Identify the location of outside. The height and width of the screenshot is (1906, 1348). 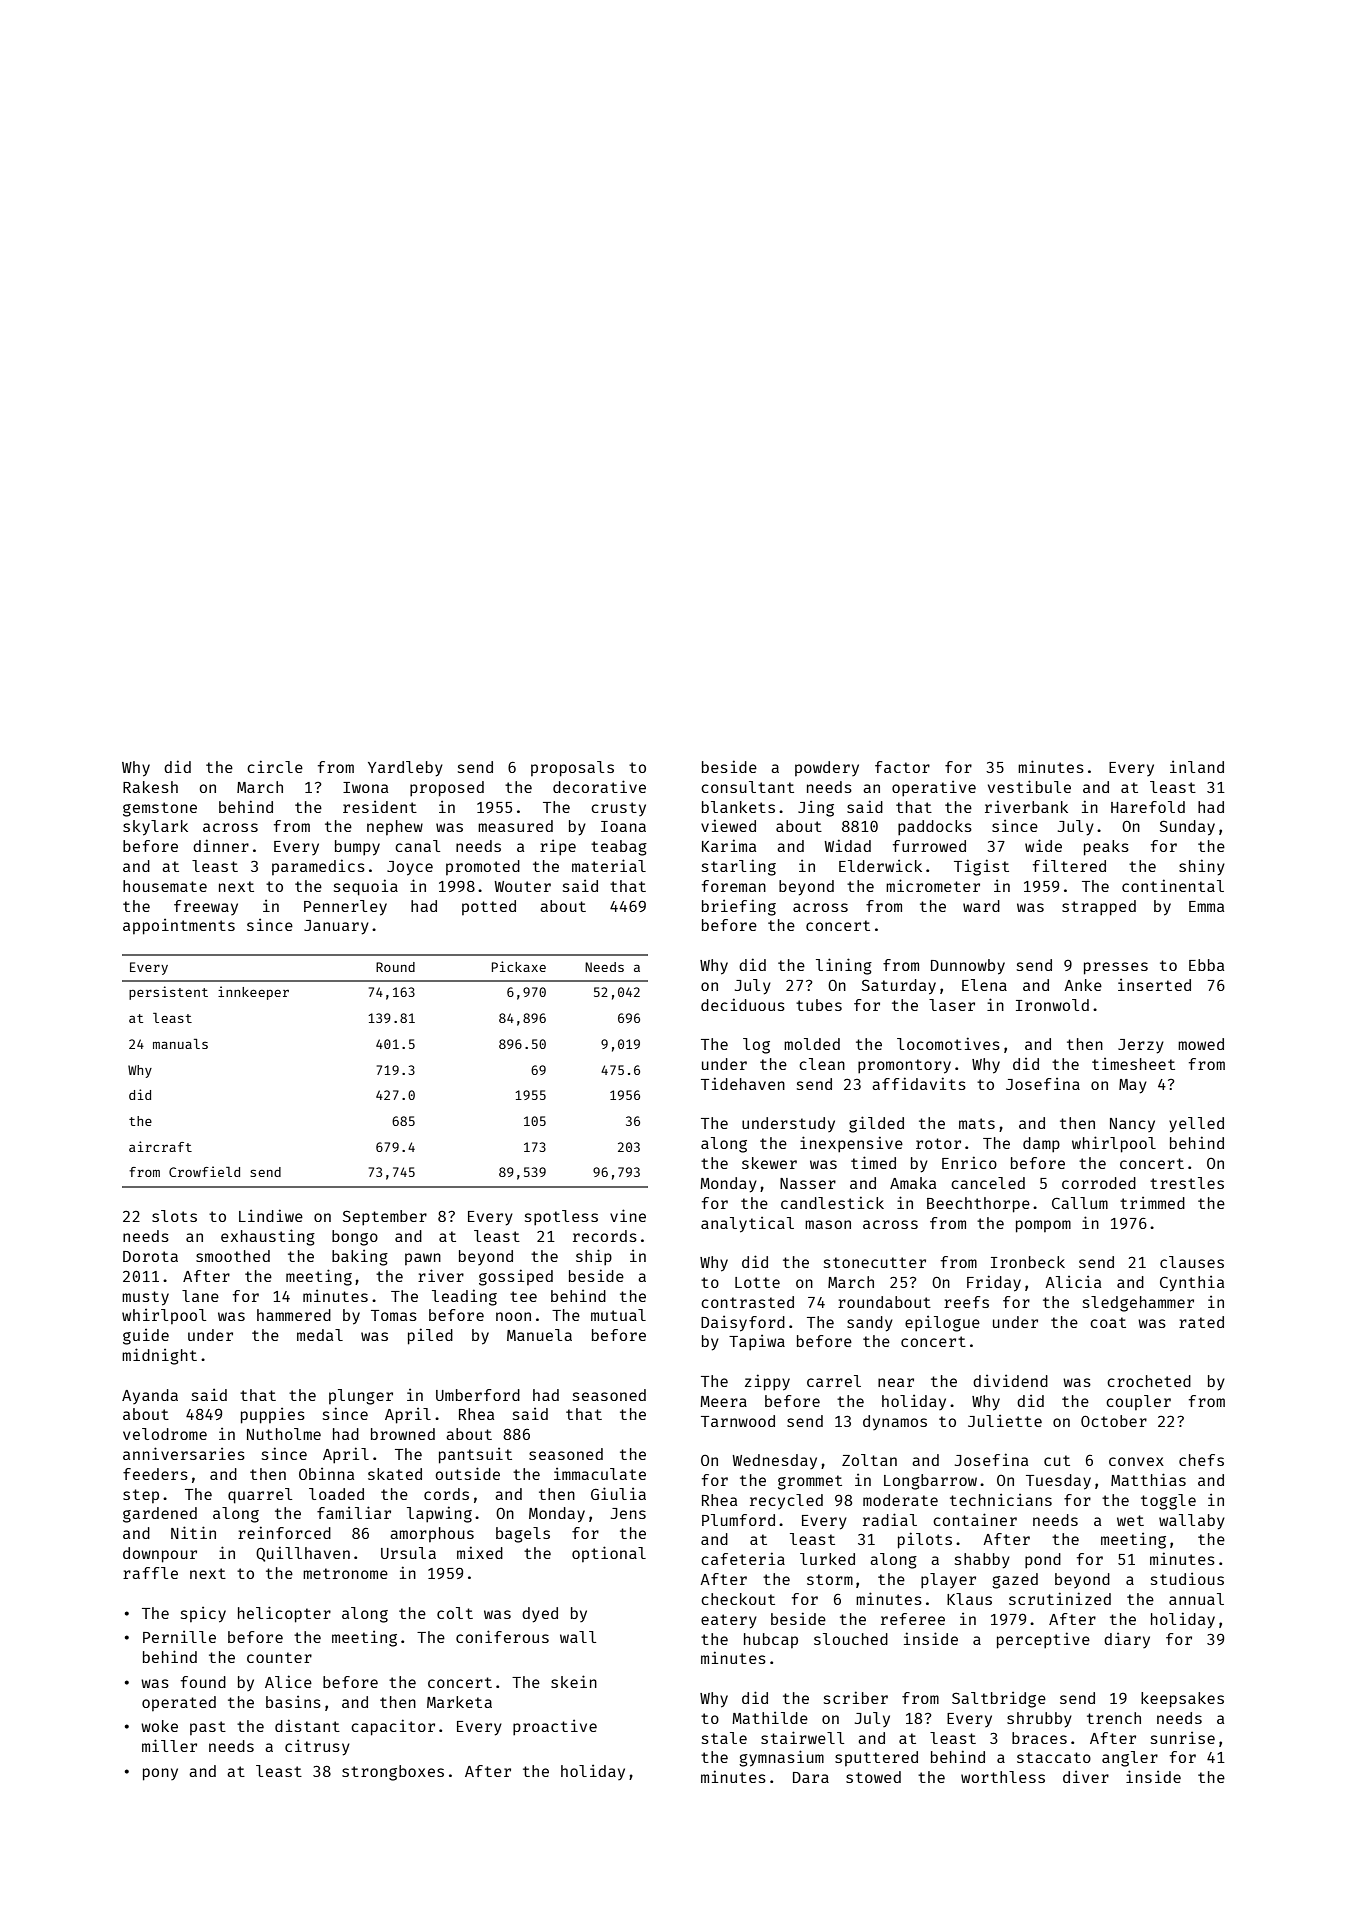
(467, 1473).
